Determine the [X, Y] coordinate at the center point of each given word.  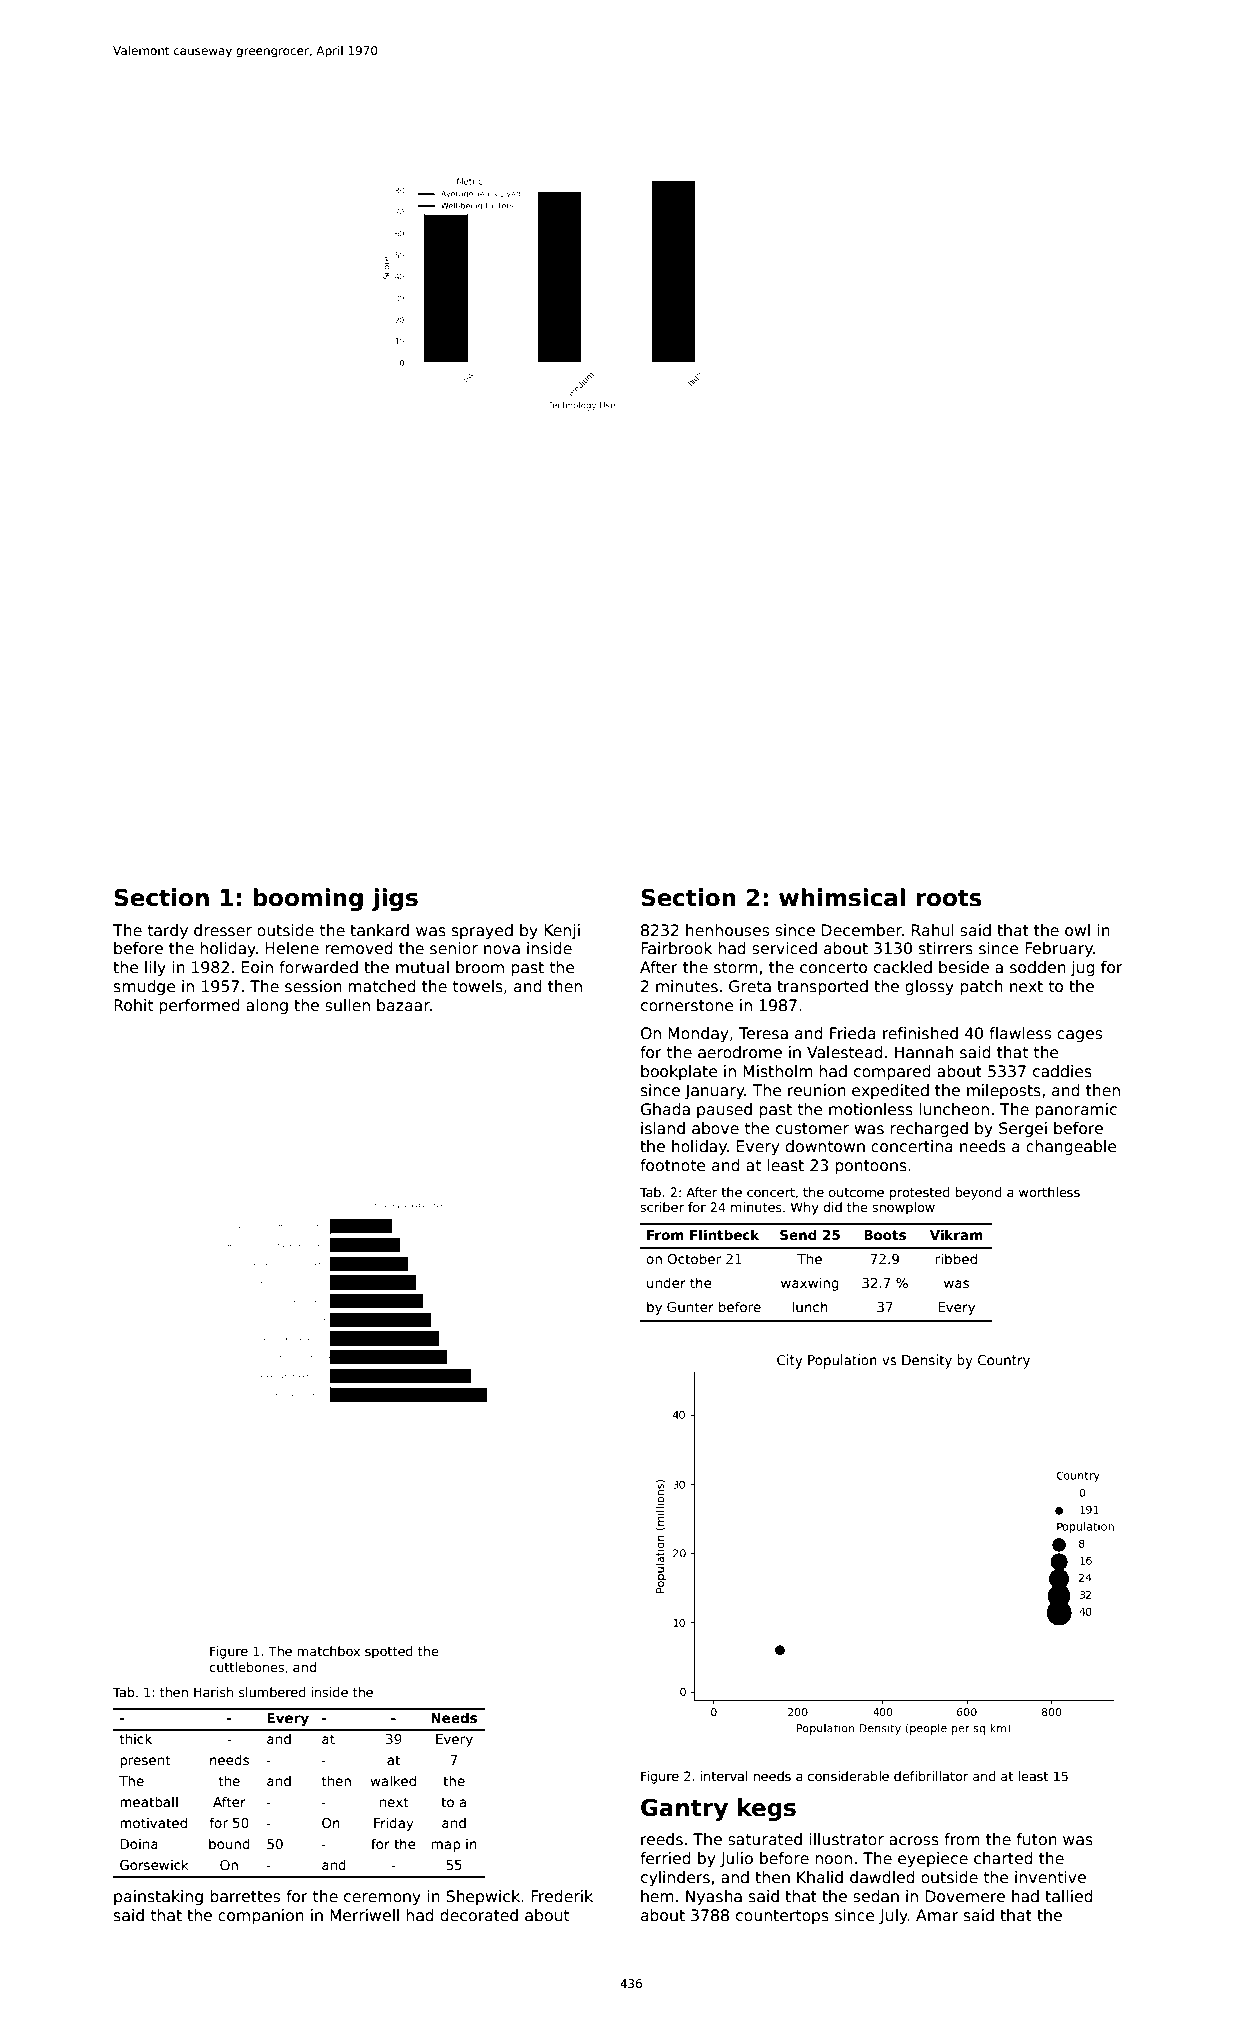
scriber [662, 1207]
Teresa [763, 1033]
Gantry [684, 1809]
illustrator [846, 1839]
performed [199, 1006]
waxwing [810, 1284]
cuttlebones [246, 1667]
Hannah [924, 1052]
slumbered [272, 1692]
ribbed [956, 1258]
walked [393, 1780]
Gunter [690, 1307]
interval [724, 1776]
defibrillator [931, 1776]
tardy [168, 931]
